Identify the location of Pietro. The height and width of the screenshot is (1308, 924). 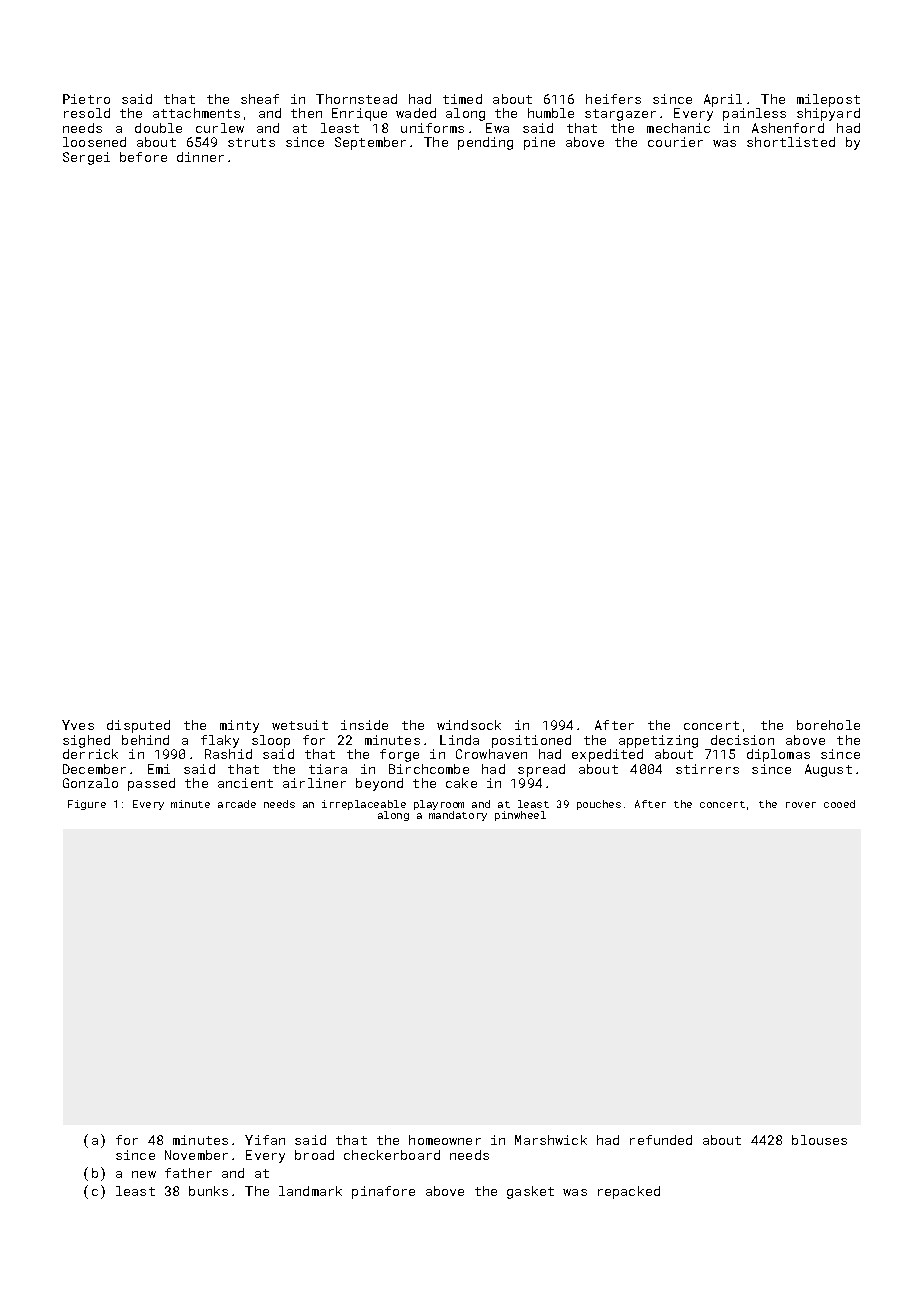
(86, 99).
